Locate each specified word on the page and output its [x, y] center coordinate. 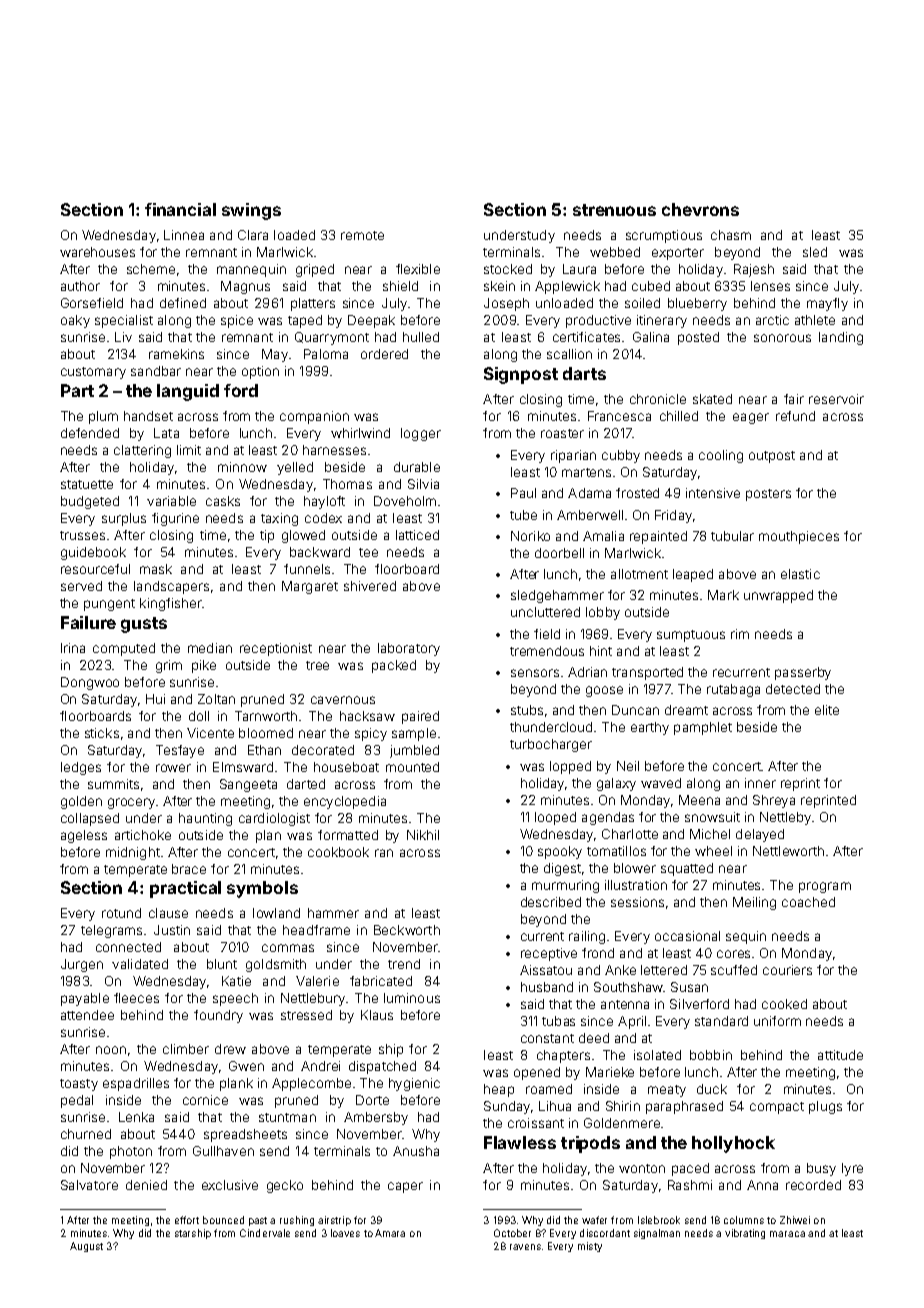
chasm [731, 235]
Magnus [245, 287]
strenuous [614, 210]
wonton [642, 1168]
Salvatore [89, 1185]
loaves [345, 1233]
